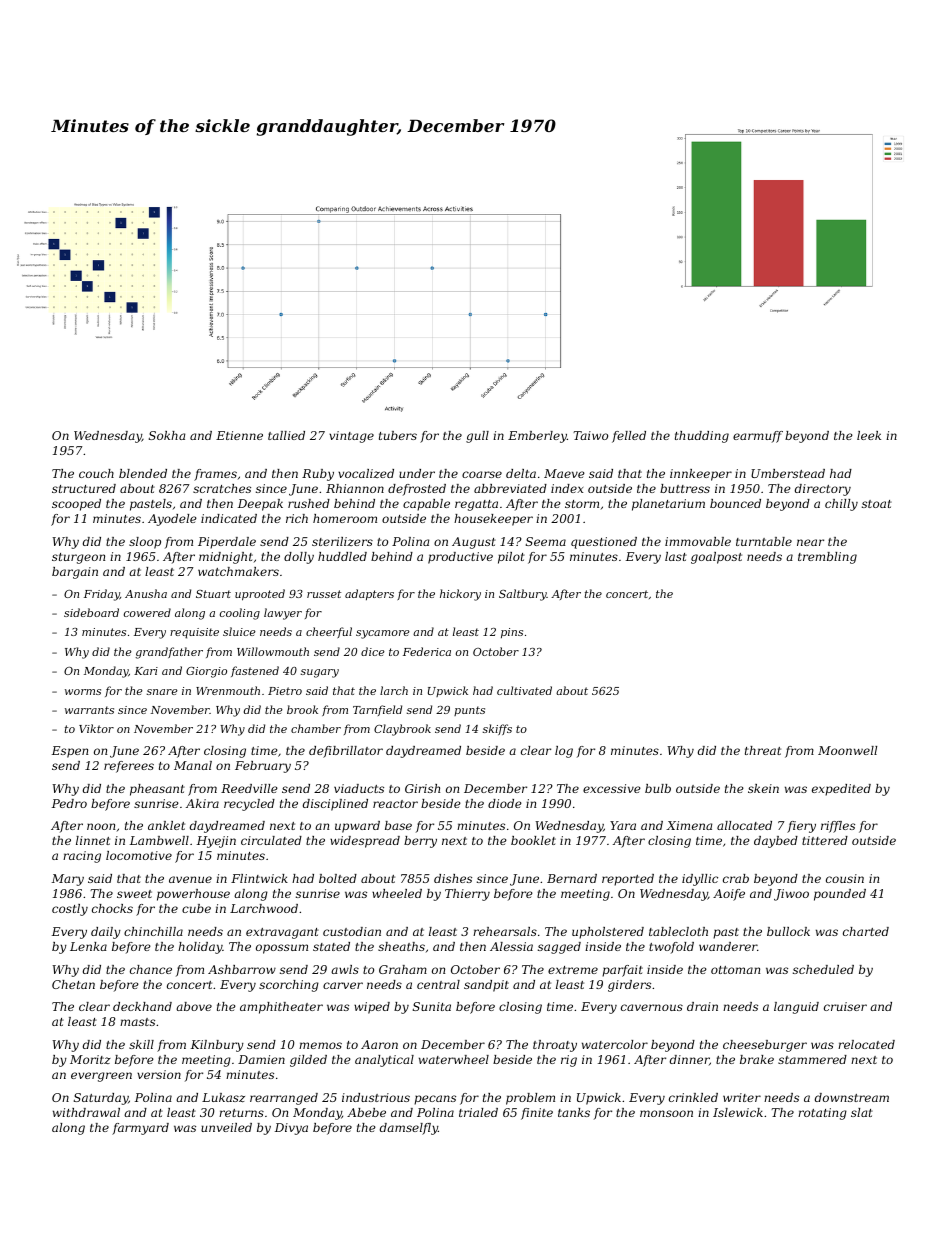 Image resolution: width=952 pixels, height=1233 pixels. Describe the element at coordinates (417, 490) in the image. I see `defrosted` at that location.
